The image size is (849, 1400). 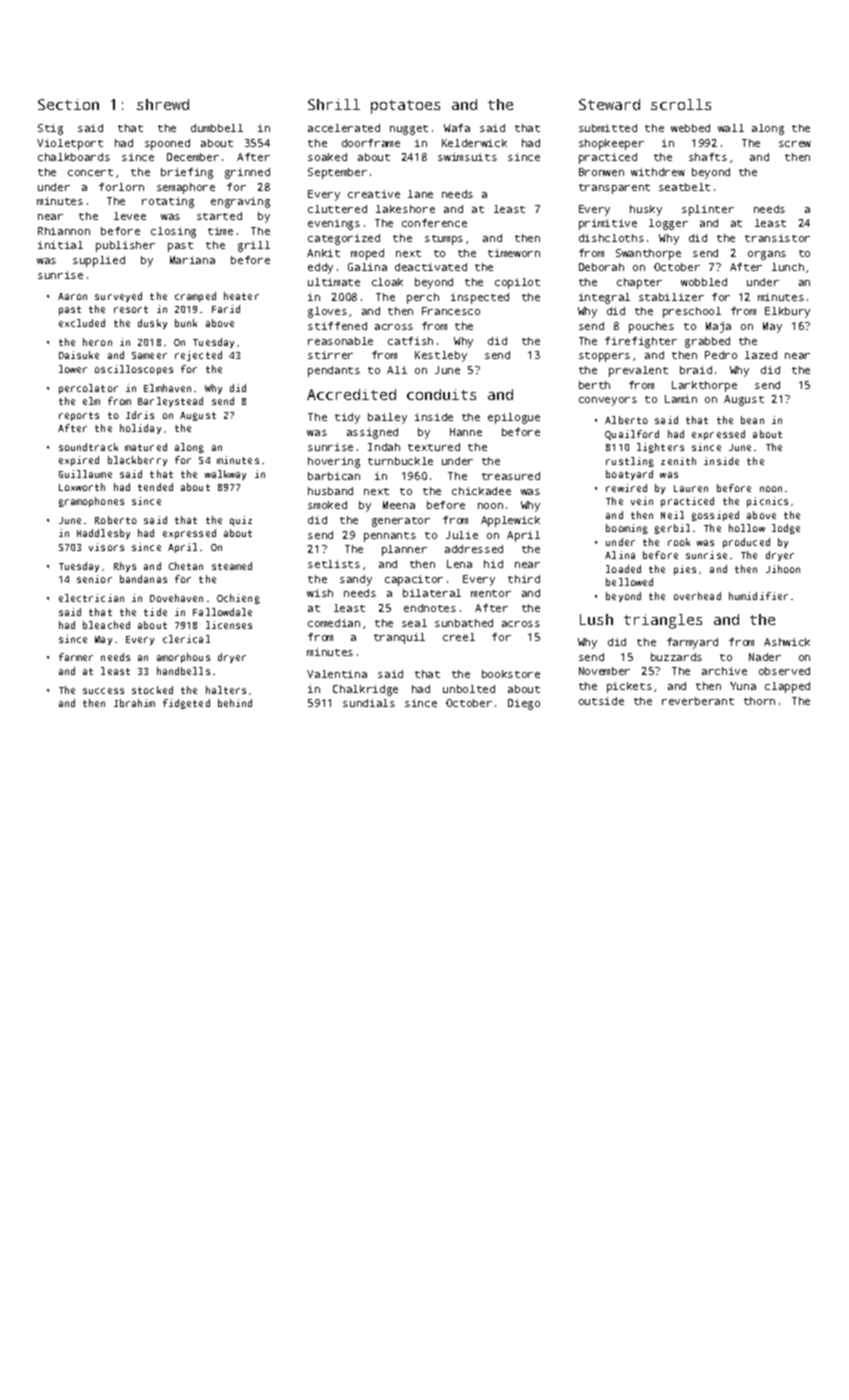 I want to click on transistor, so click(x=777, y=238).
